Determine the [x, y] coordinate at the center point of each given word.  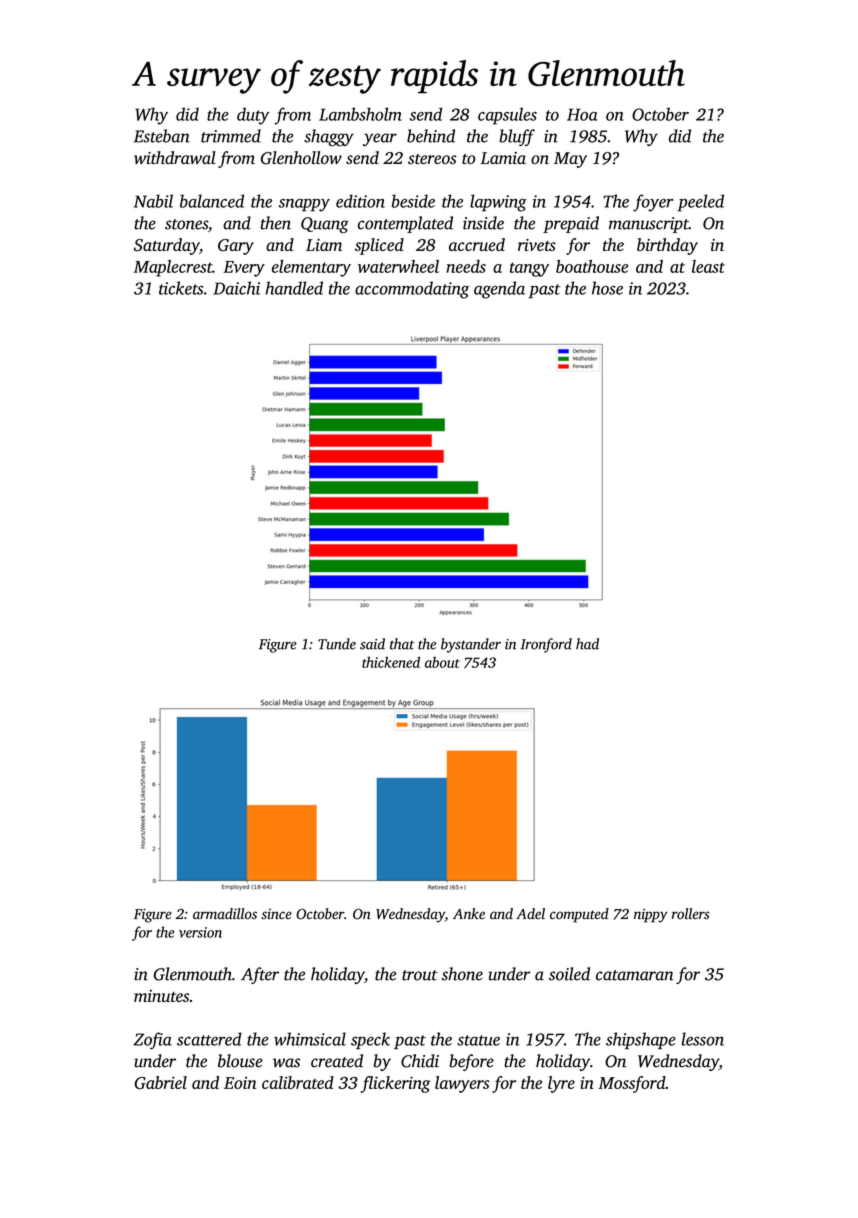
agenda [499, 290]
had [587, 644]
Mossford [632, 1084]
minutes [161, 996]
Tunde [337, 644]
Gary [236, 247]
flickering [395, 1084]
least [708, 266]
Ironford [546, 645]
